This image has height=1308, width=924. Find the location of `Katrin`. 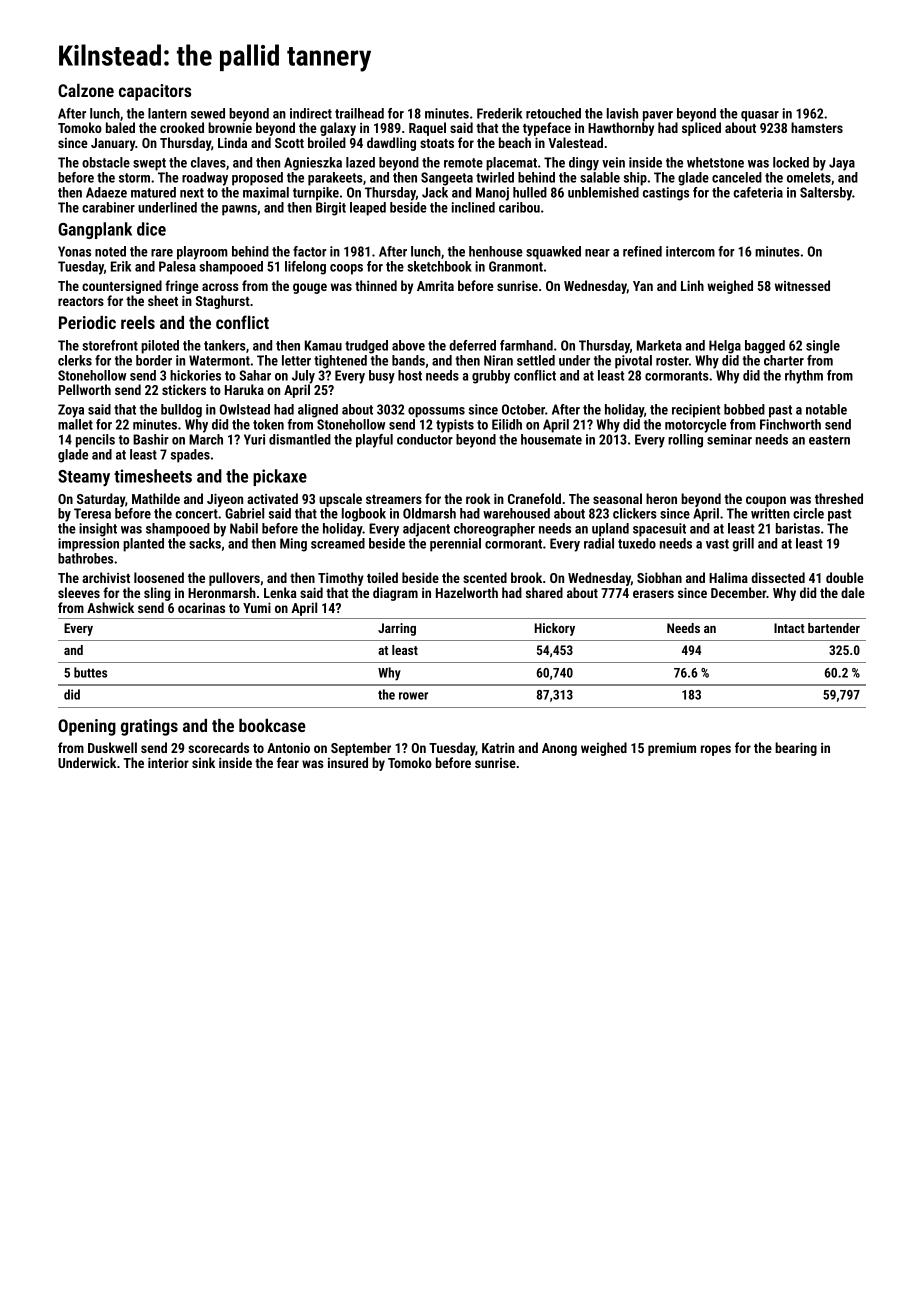

Katrin is located at coordinates (498, 747).
